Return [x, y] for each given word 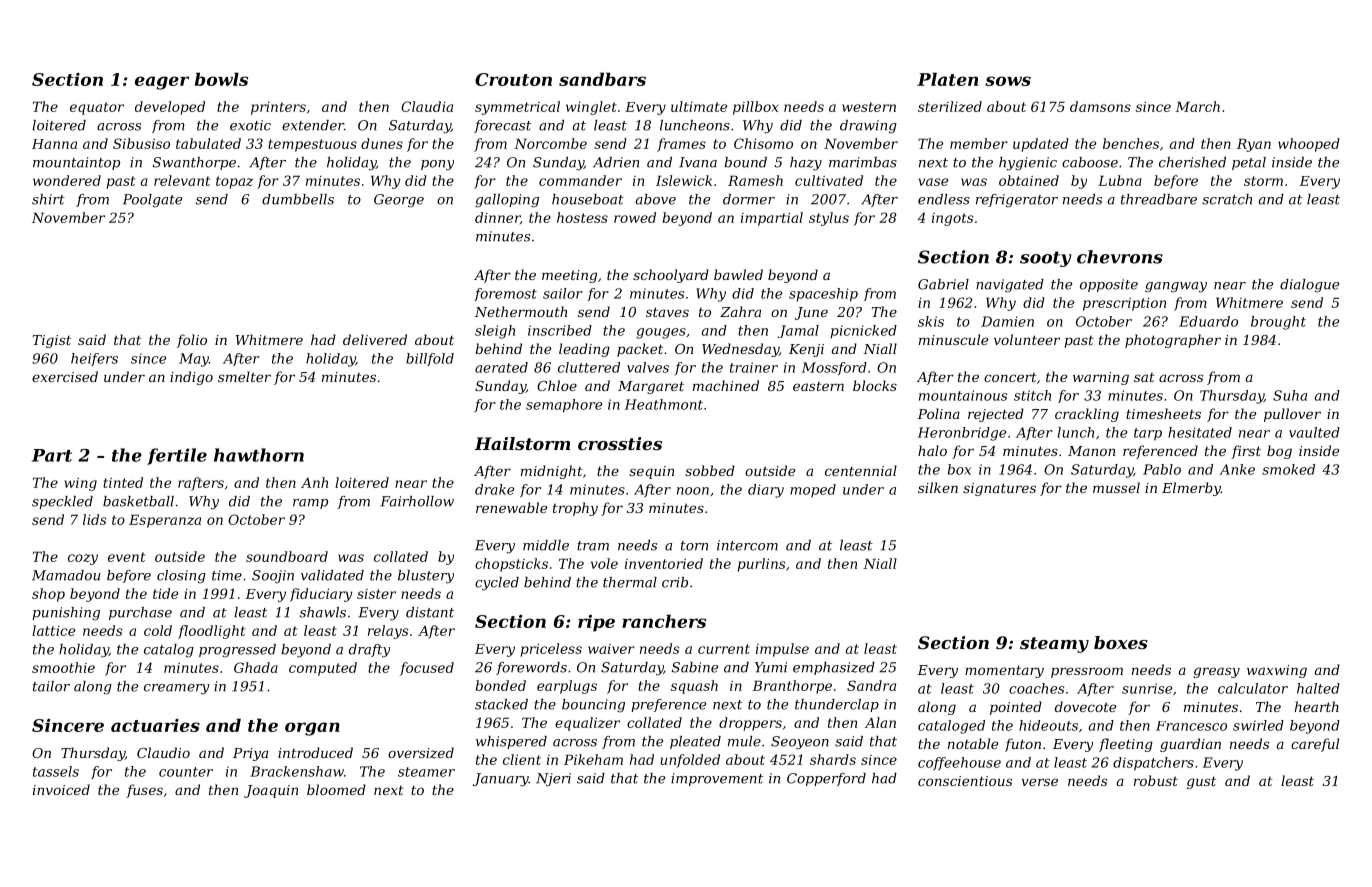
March [1197, 106]
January [501, 780]
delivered [375, 339]
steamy [1054, 645]
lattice [53, 630]
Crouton [513, 79]
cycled [497, 584]
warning [1101, 378]
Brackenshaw [297, 771]
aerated [501, 367]
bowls [221, 79]
